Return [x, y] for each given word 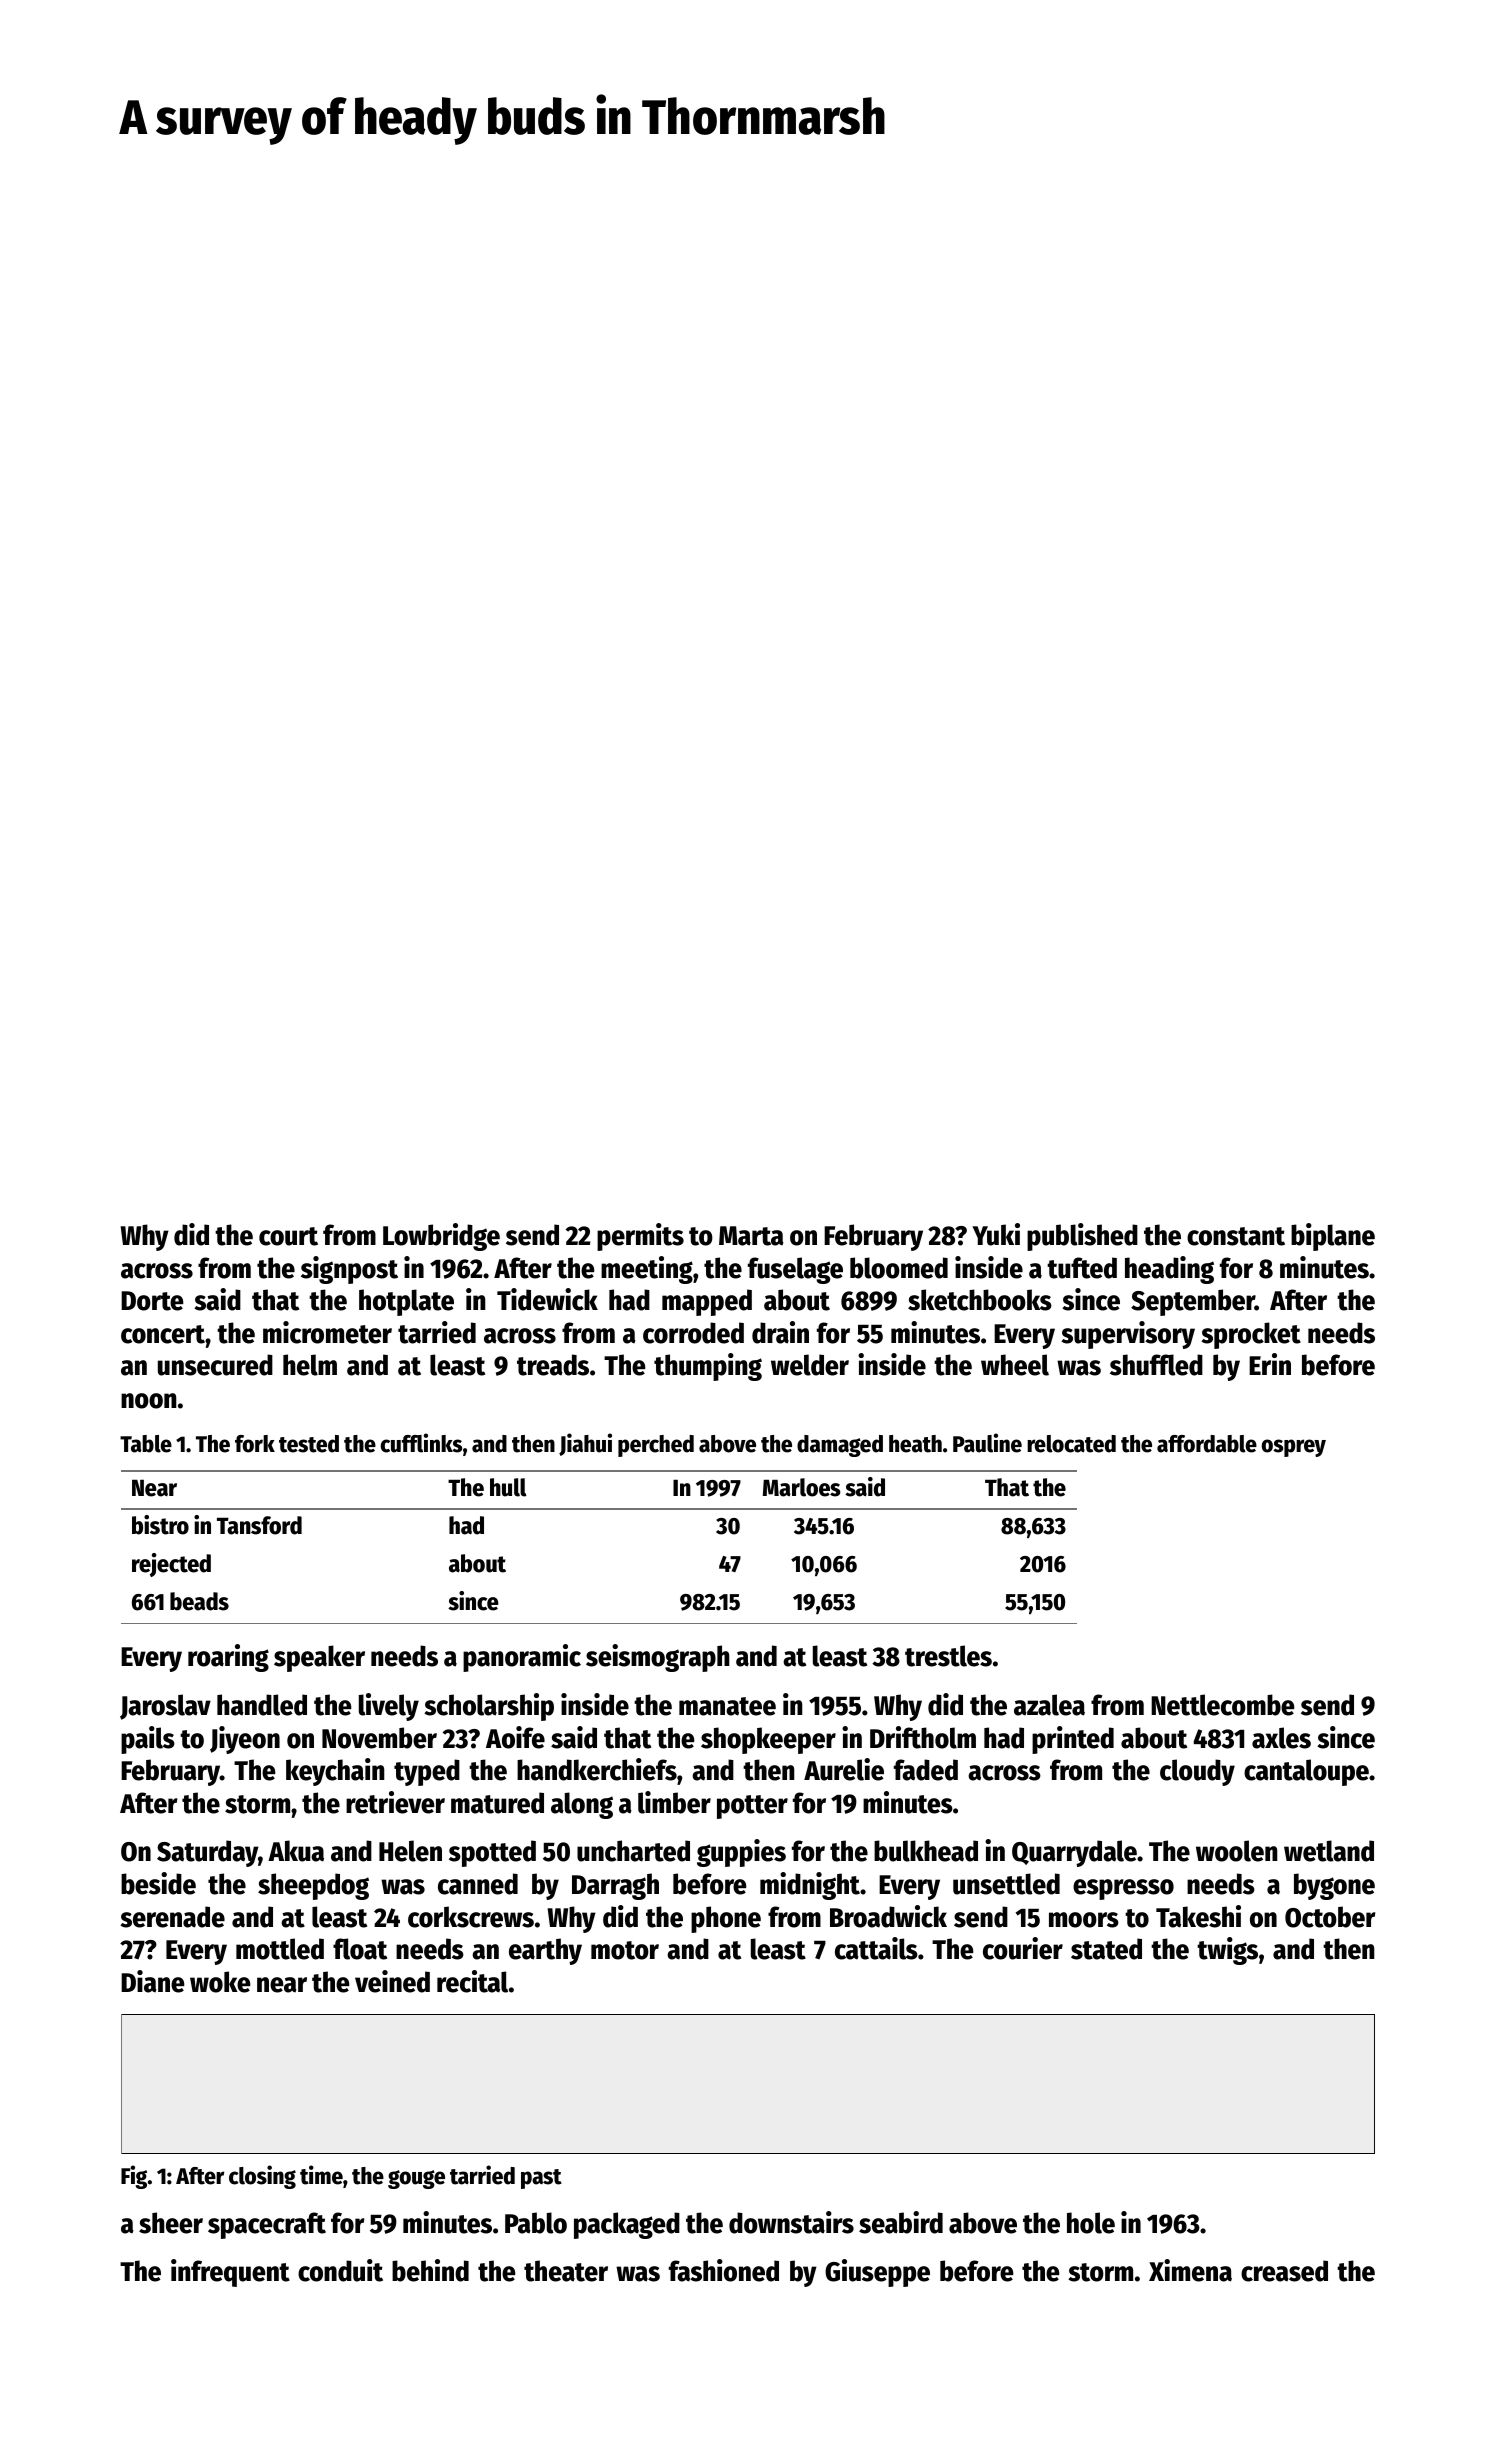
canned [478, 1884]
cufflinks [421, 1443]
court [288, 1236]
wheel [1015, 1365]
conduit [340, 2270]
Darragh [615, 1886]
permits [640, 1237]
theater [566, 2271]
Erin [1270, 1364]
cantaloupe [1306, 1772]
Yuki [996, 1234]
